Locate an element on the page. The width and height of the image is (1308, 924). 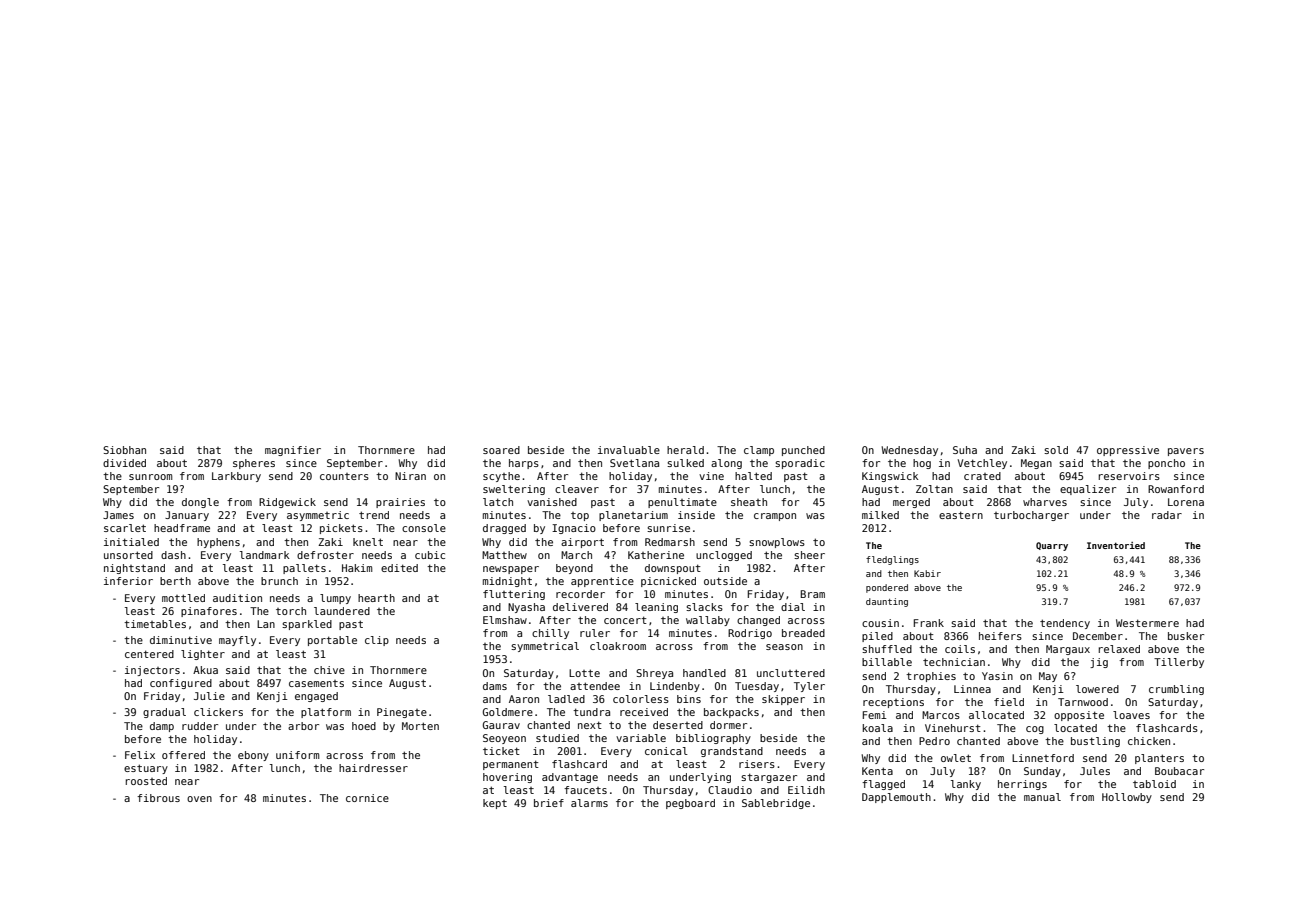
Frank is located at coordinates (929, 623).
